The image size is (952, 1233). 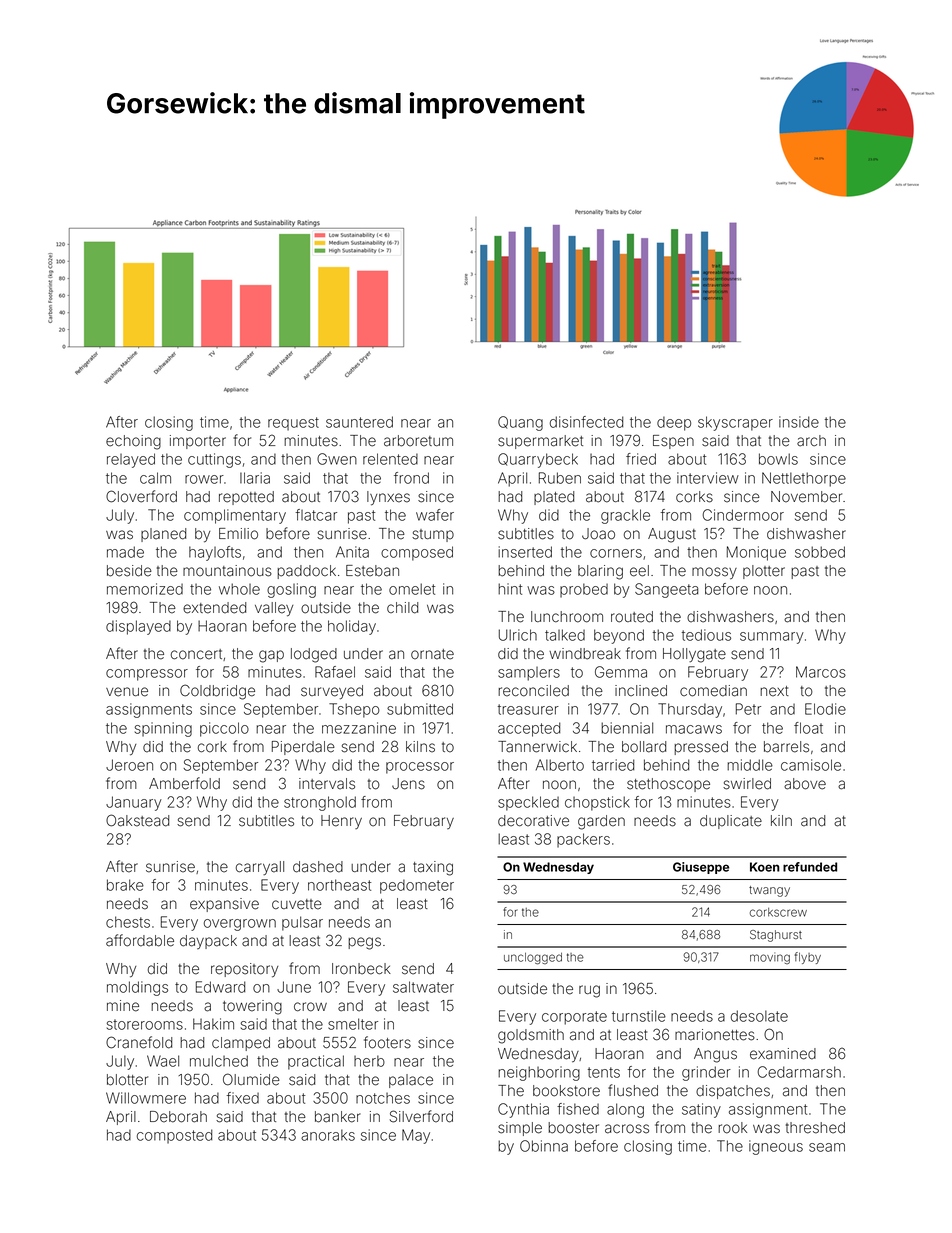 What do you see at coordinates (359, 422) in the screenshot?
I see `sauntered` at bounding box center [359, 422].
